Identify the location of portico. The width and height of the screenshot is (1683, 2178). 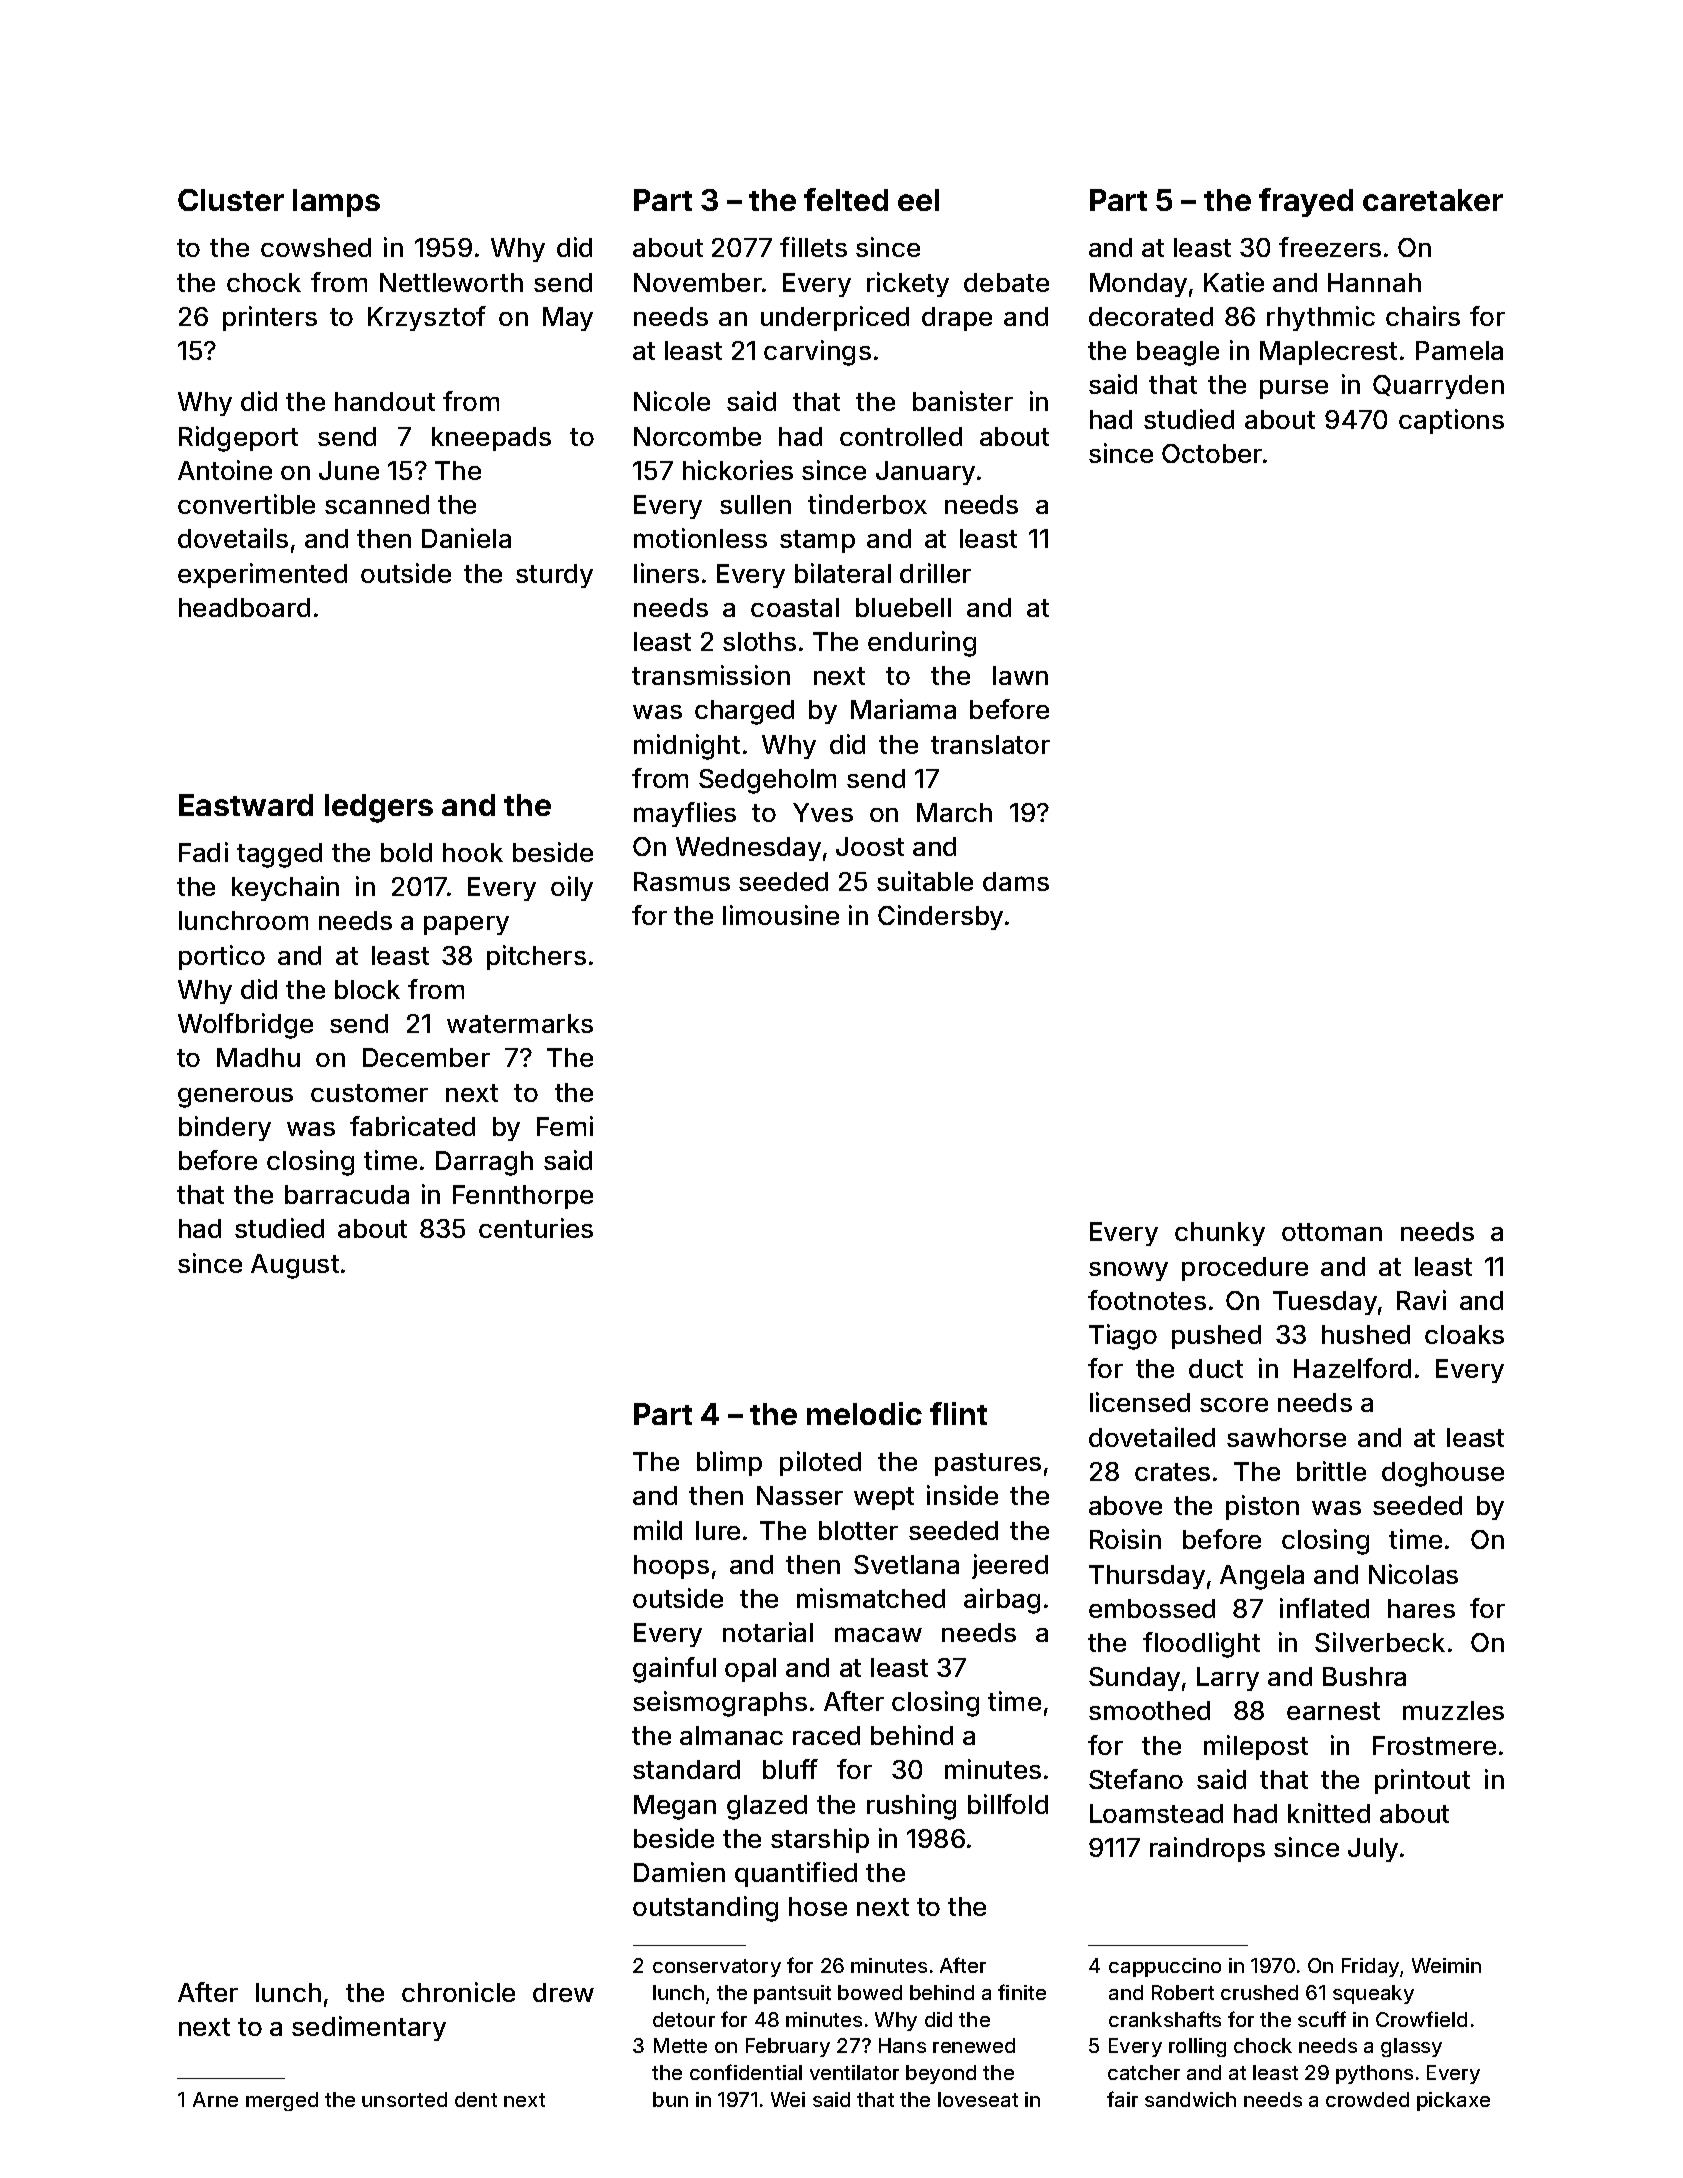
(222, 957).
